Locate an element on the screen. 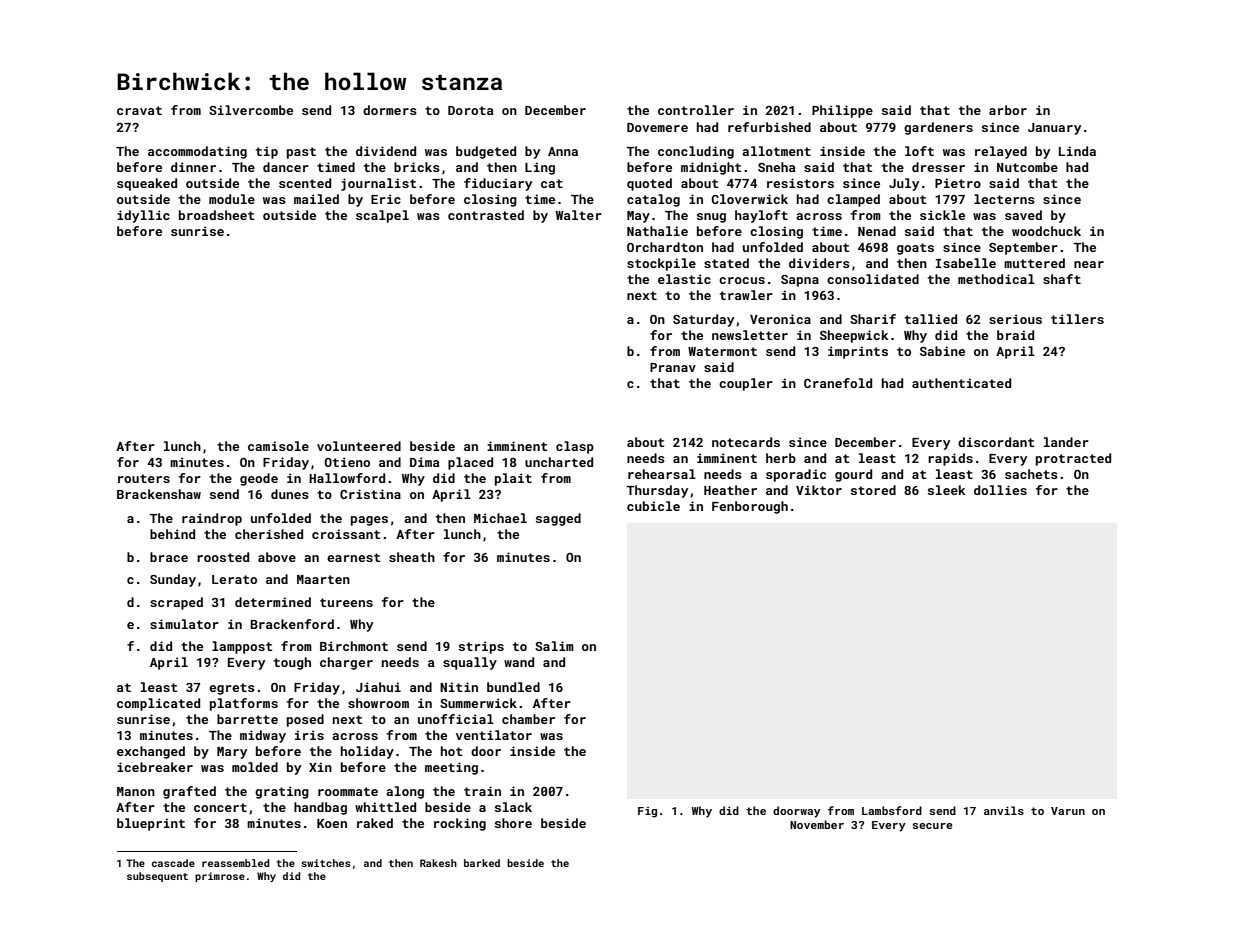 Image resolution: width=1233 pixels, height=952 pixels. Fig is located at coordinates (647, 812).
